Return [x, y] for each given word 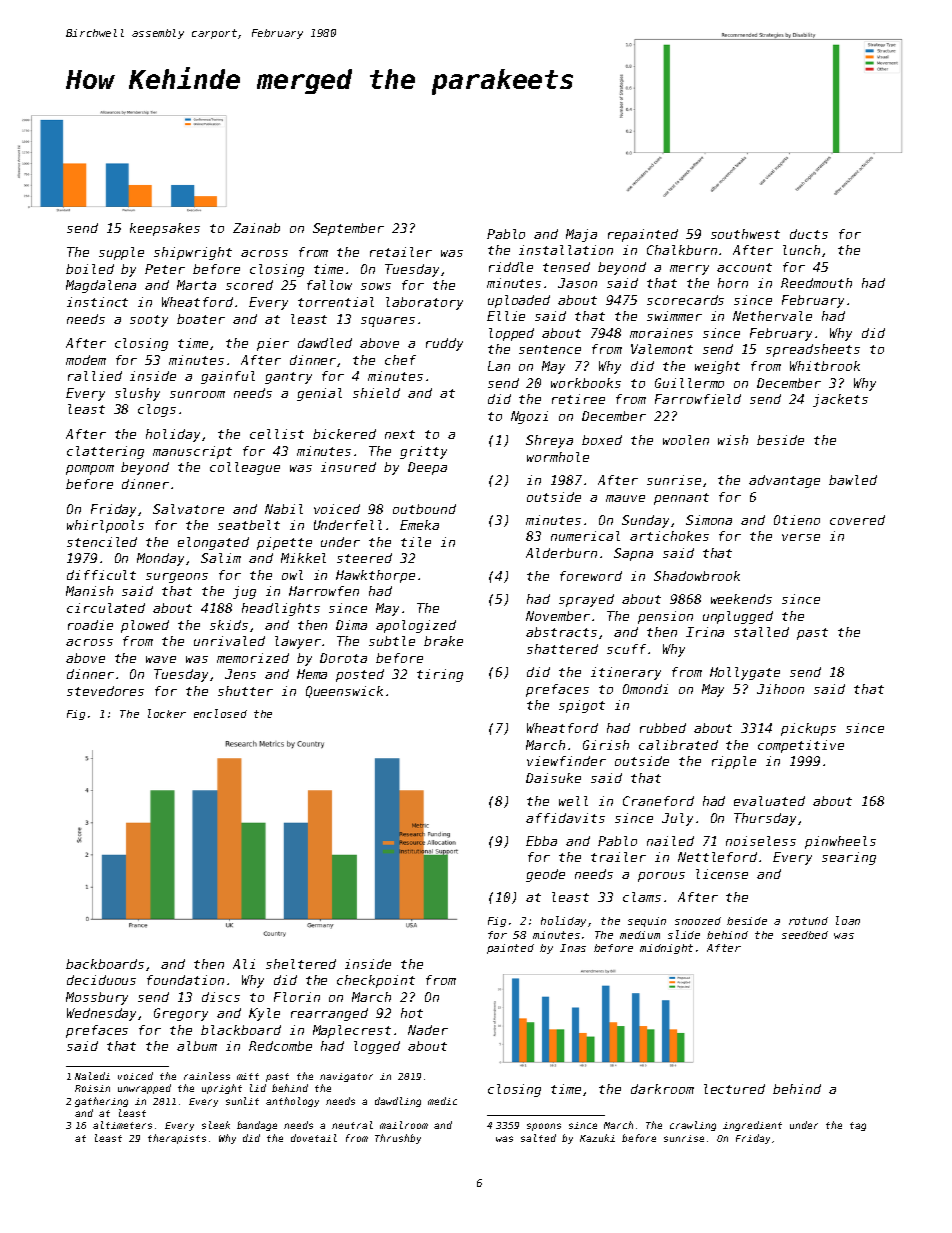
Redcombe [280, 1046]
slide [684, 934]
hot [412, 1013]
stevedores [105, 691]
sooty [149, 321]
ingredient [752, 1126]
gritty [423, 452]
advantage [784, 481]
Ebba [541, 841]
